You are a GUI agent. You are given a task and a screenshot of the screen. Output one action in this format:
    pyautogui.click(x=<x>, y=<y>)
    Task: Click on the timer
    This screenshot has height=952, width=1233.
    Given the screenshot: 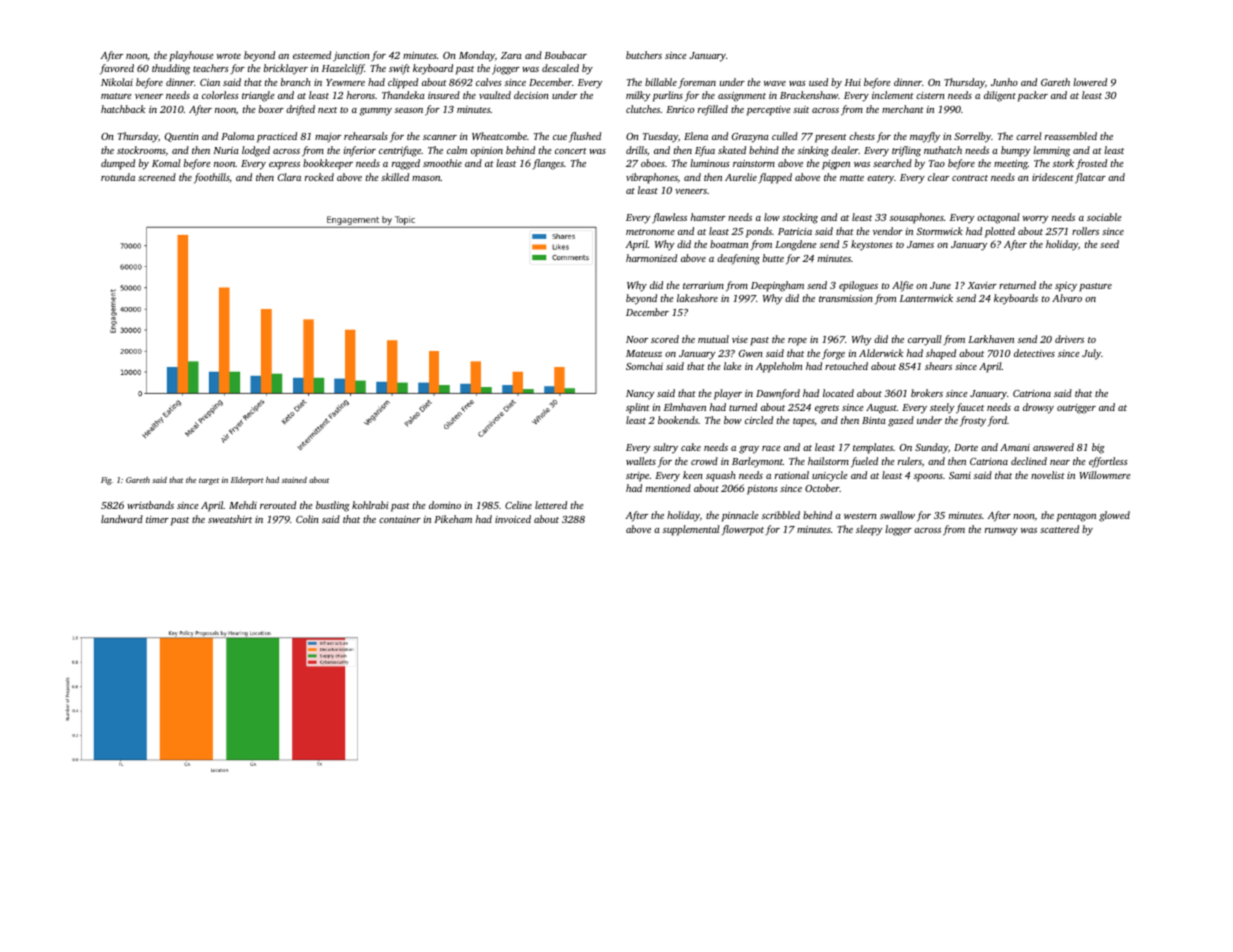 What is the action you would take?
    pyautogui.click(x=157, y=519)
